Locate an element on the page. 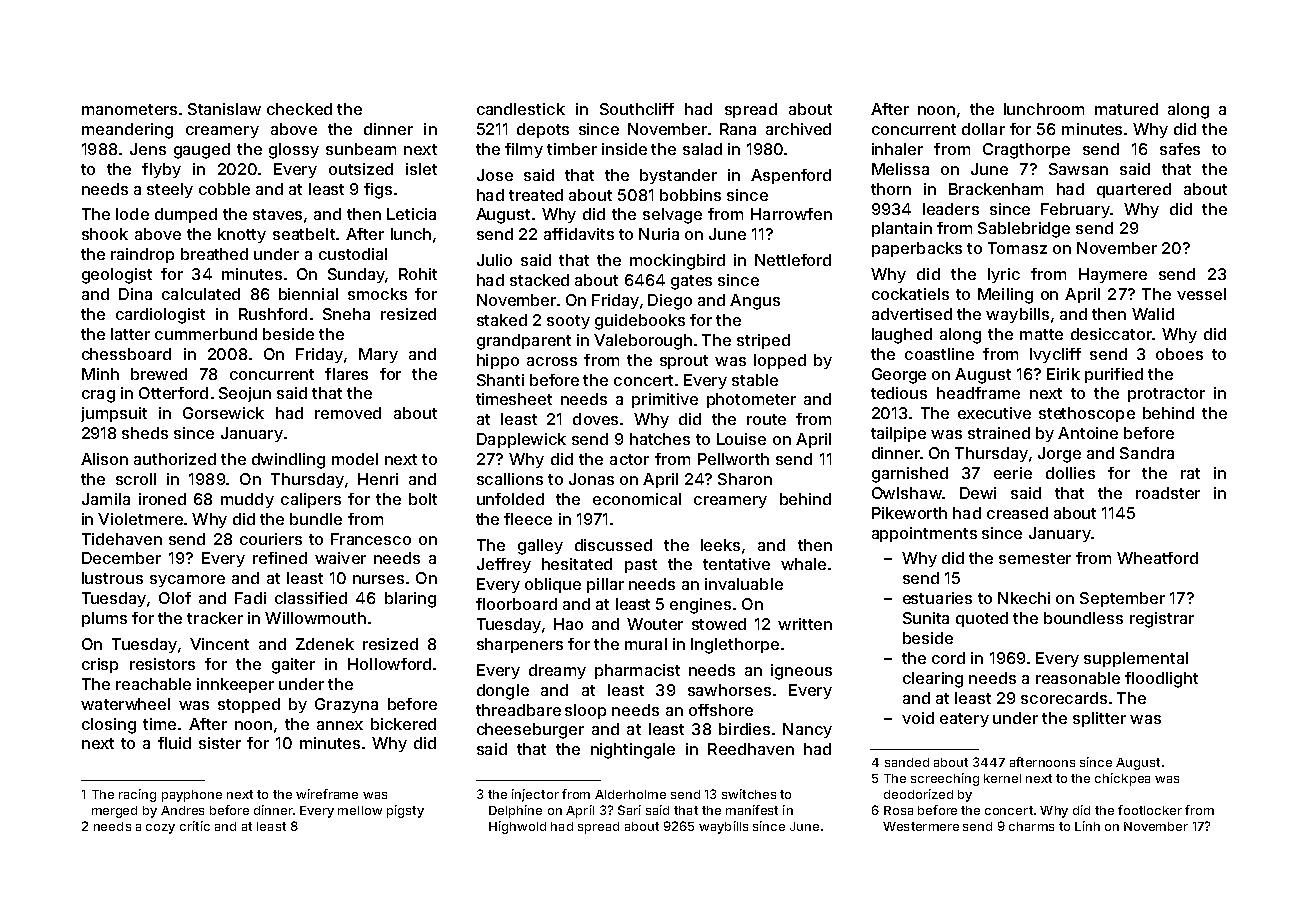 This page has height=924, width=1308. sunbeam is located at coordinates (361, 149).
